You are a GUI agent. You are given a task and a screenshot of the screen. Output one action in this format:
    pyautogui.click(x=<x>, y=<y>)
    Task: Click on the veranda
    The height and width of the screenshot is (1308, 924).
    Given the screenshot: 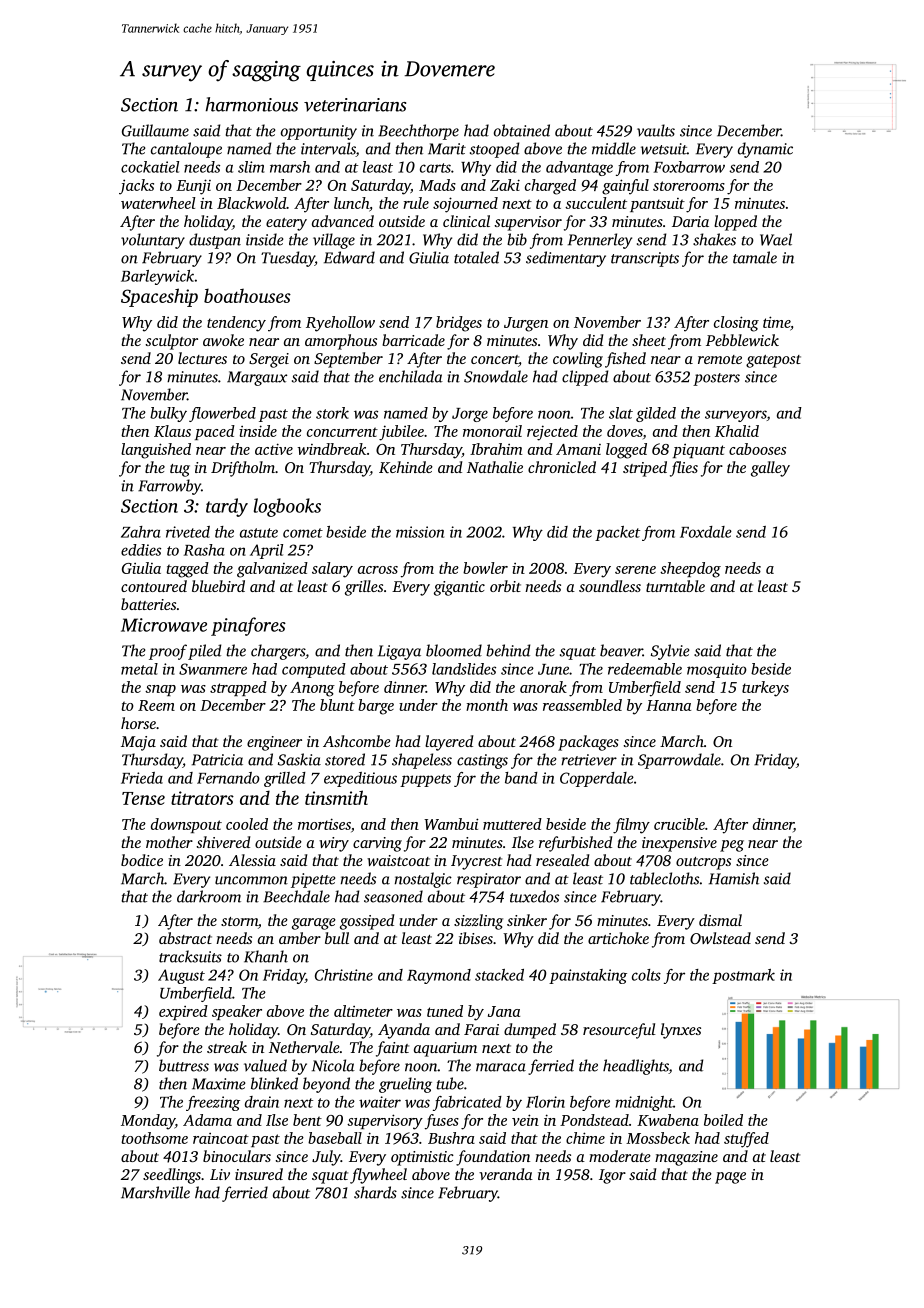 What is the action you would take?
    pyautogui.click(x=506, y=1174)
